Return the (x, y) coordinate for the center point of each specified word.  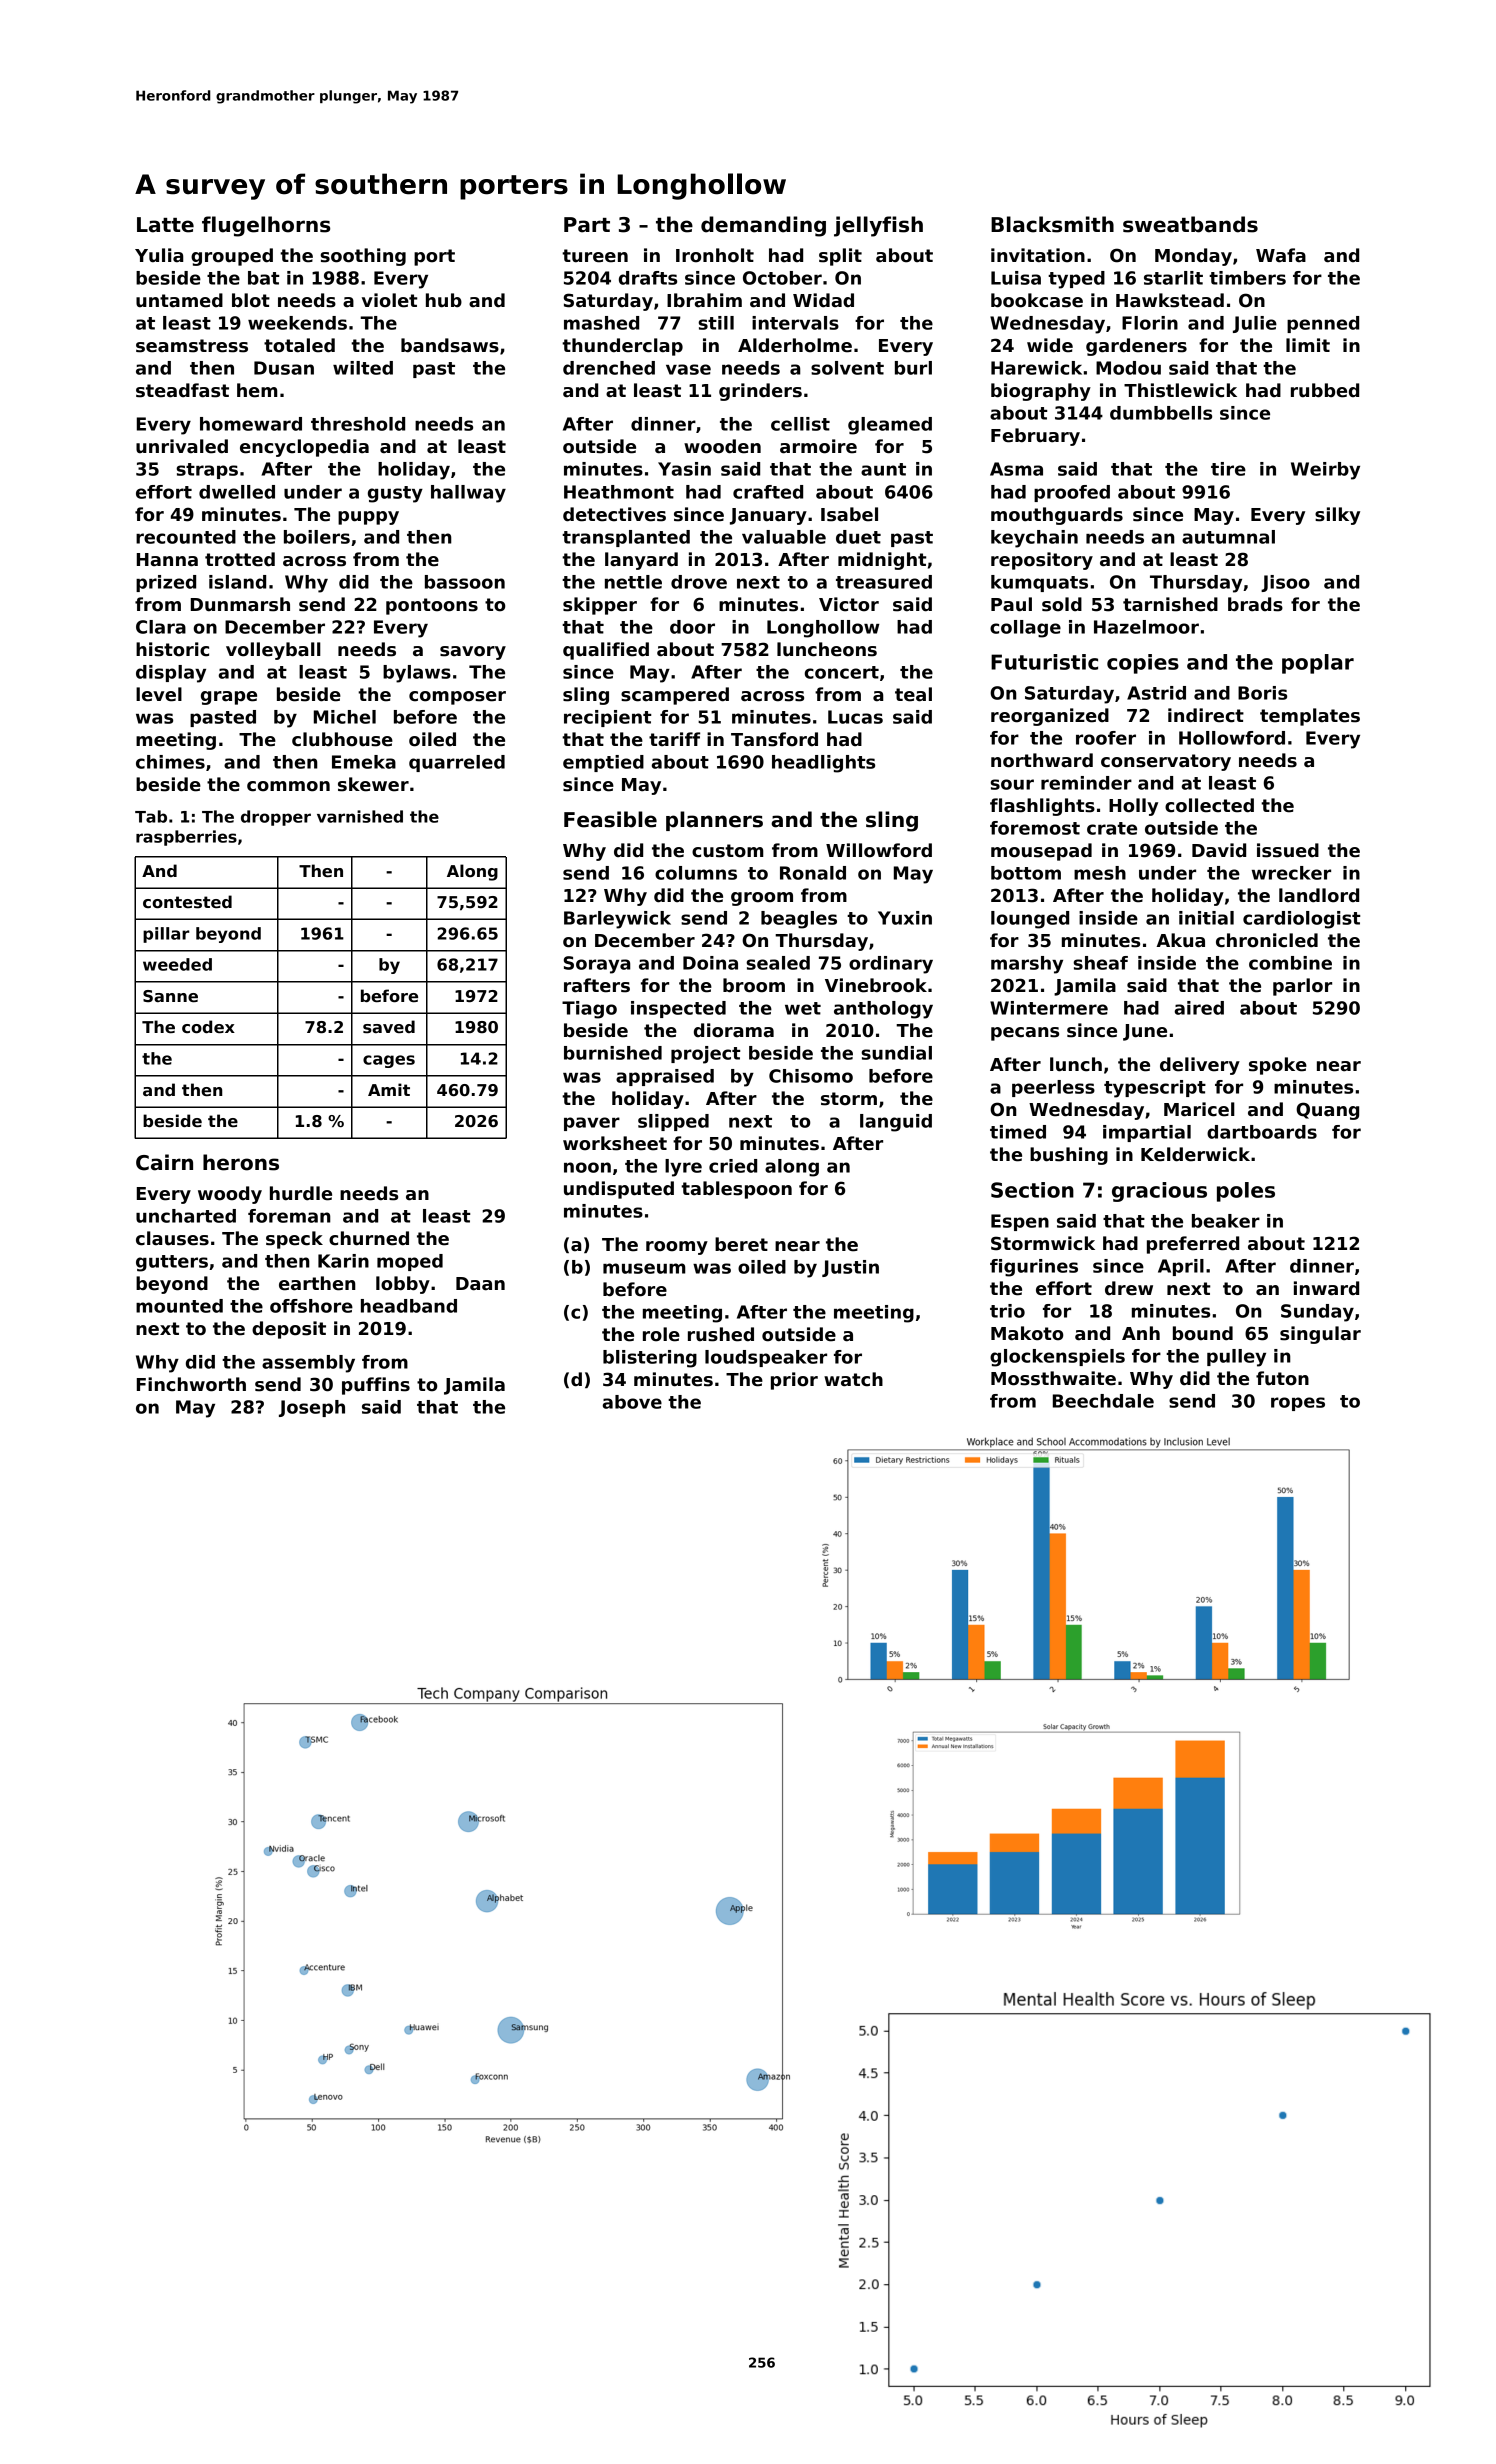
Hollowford (1232, 738)
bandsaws (450, 345)
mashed (601, 323)
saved (389, 1027)
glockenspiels (1057, 1358)
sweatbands (1190, 224)
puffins (376, 1386)
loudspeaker (766, 1358)
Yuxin (905, 918)
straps (207, 471)
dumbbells (1161, 413)
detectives (614, 514)
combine (1290, 963)
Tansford (774, 739)
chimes (170, 762)
